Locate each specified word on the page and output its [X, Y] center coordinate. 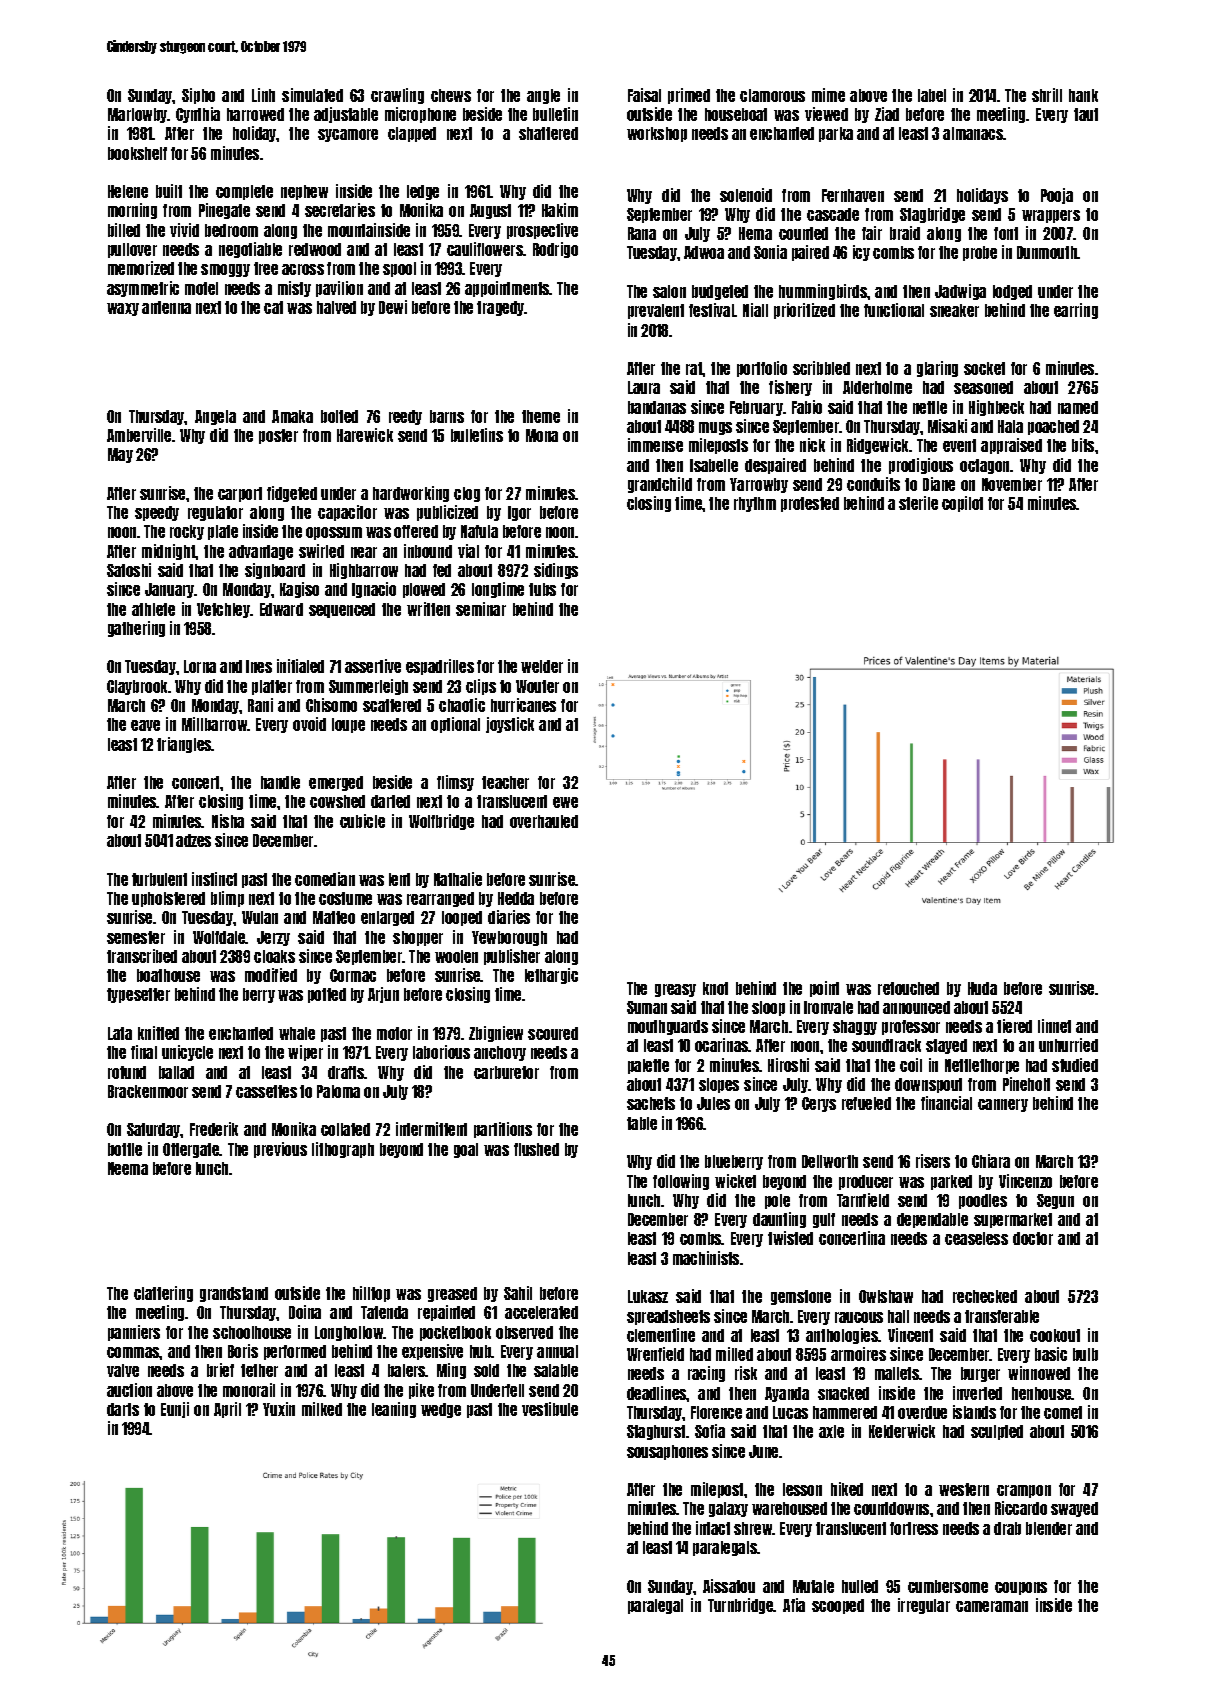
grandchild [660, 485]
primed [689, 96]
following [681, 1182]
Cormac [353, 975]
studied [1075, 1065]
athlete [153, 609]
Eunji [175, 1410]
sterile [918, 503]
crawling [397, 96]
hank [1083, 95]
